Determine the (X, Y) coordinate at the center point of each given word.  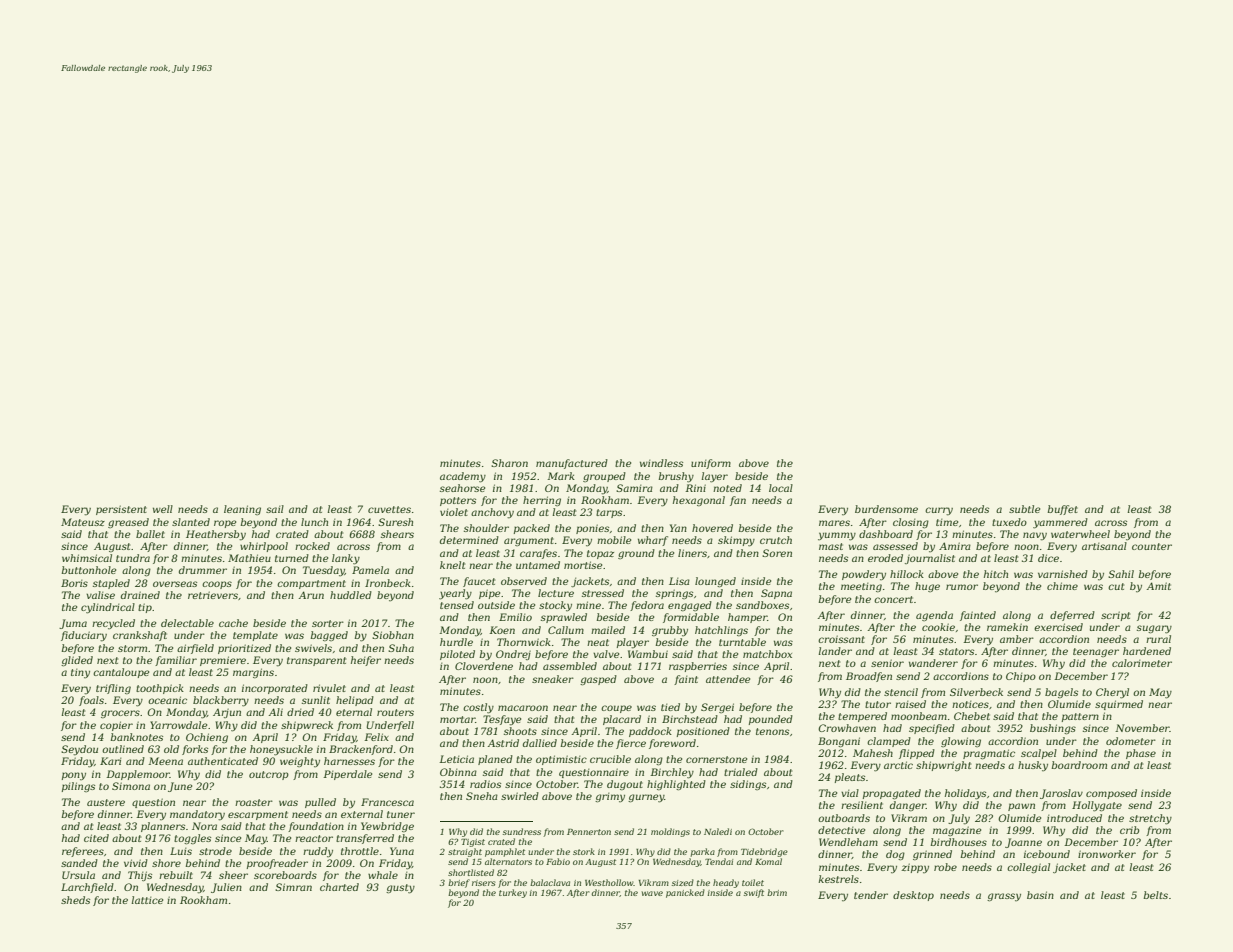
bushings (1053, 729)
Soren (777, 553)
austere (106, 802)
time (947, 522)
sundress (522, 831)
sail (275, 509)
